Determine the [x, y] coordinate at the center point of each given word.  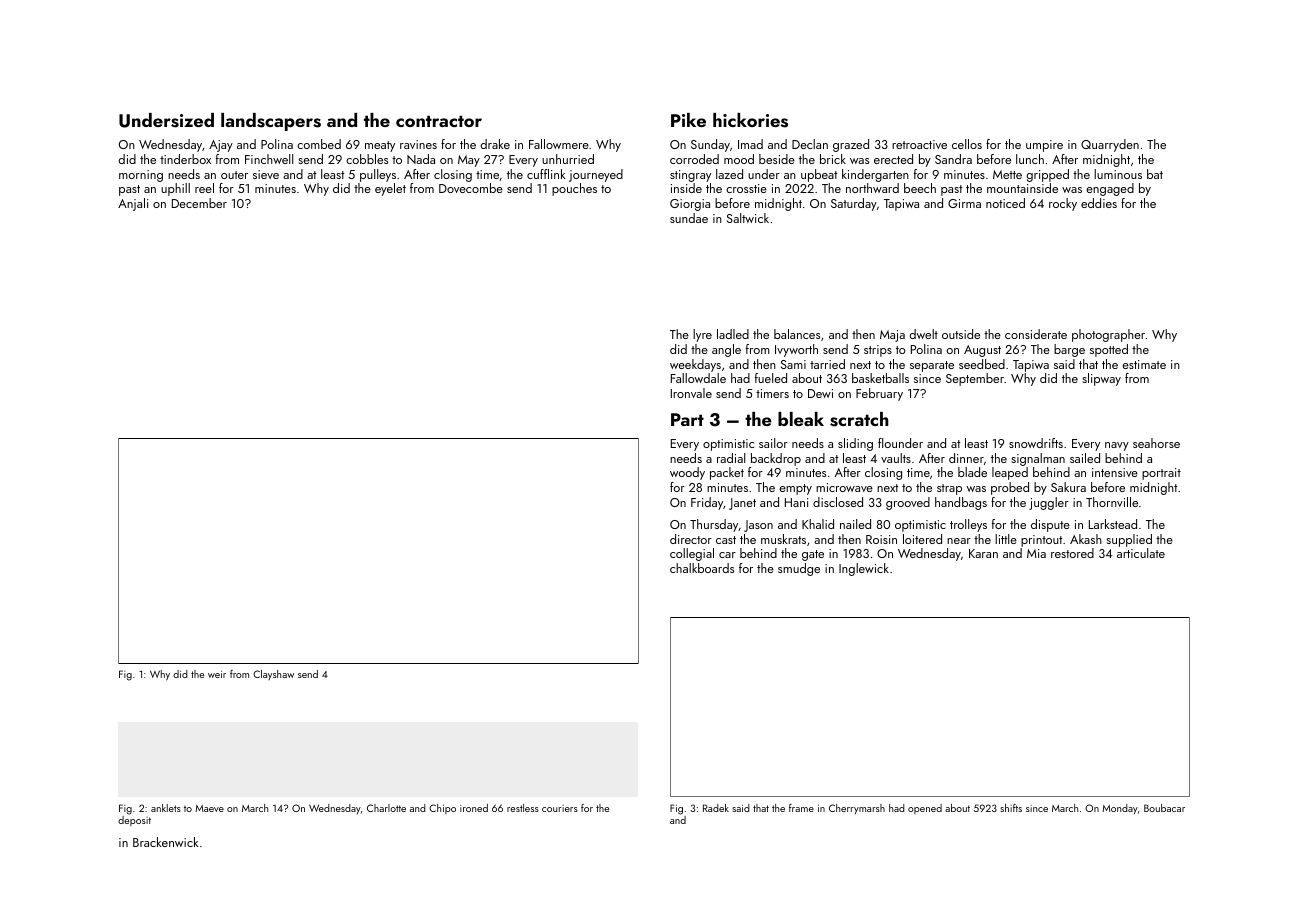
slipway [1101, 379]
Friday [707, 503]
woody [687, 473]
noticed [1005, 203]
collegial [692, 554]
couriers [560, 808]
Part [687, 419]
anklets [166, 808]
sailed [1085, 458]
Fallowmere [559, 144]
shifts [1011, 808]
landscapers [271, 122]
